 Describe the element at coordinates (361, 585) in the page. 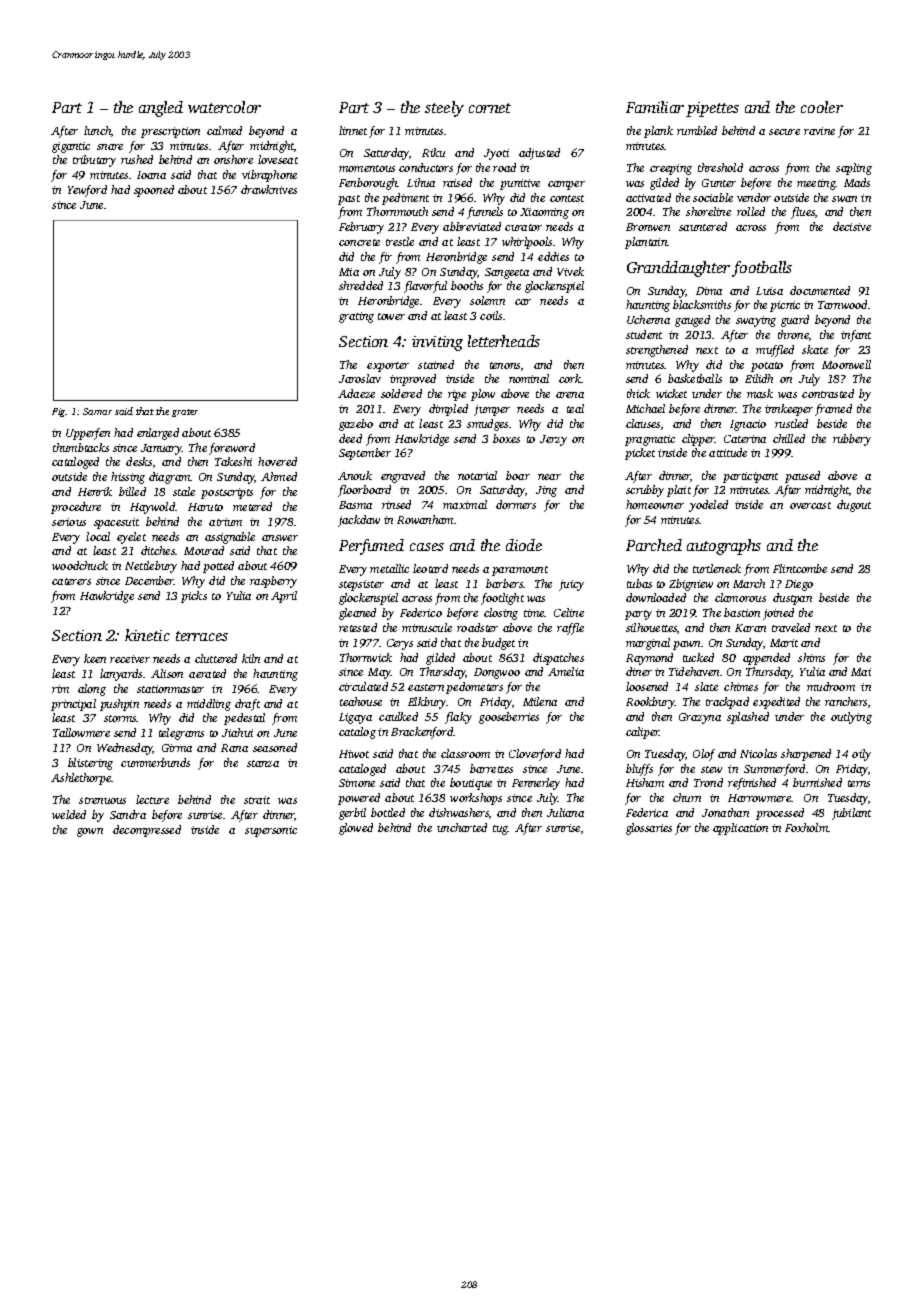

I see `stepsister` at that location.
